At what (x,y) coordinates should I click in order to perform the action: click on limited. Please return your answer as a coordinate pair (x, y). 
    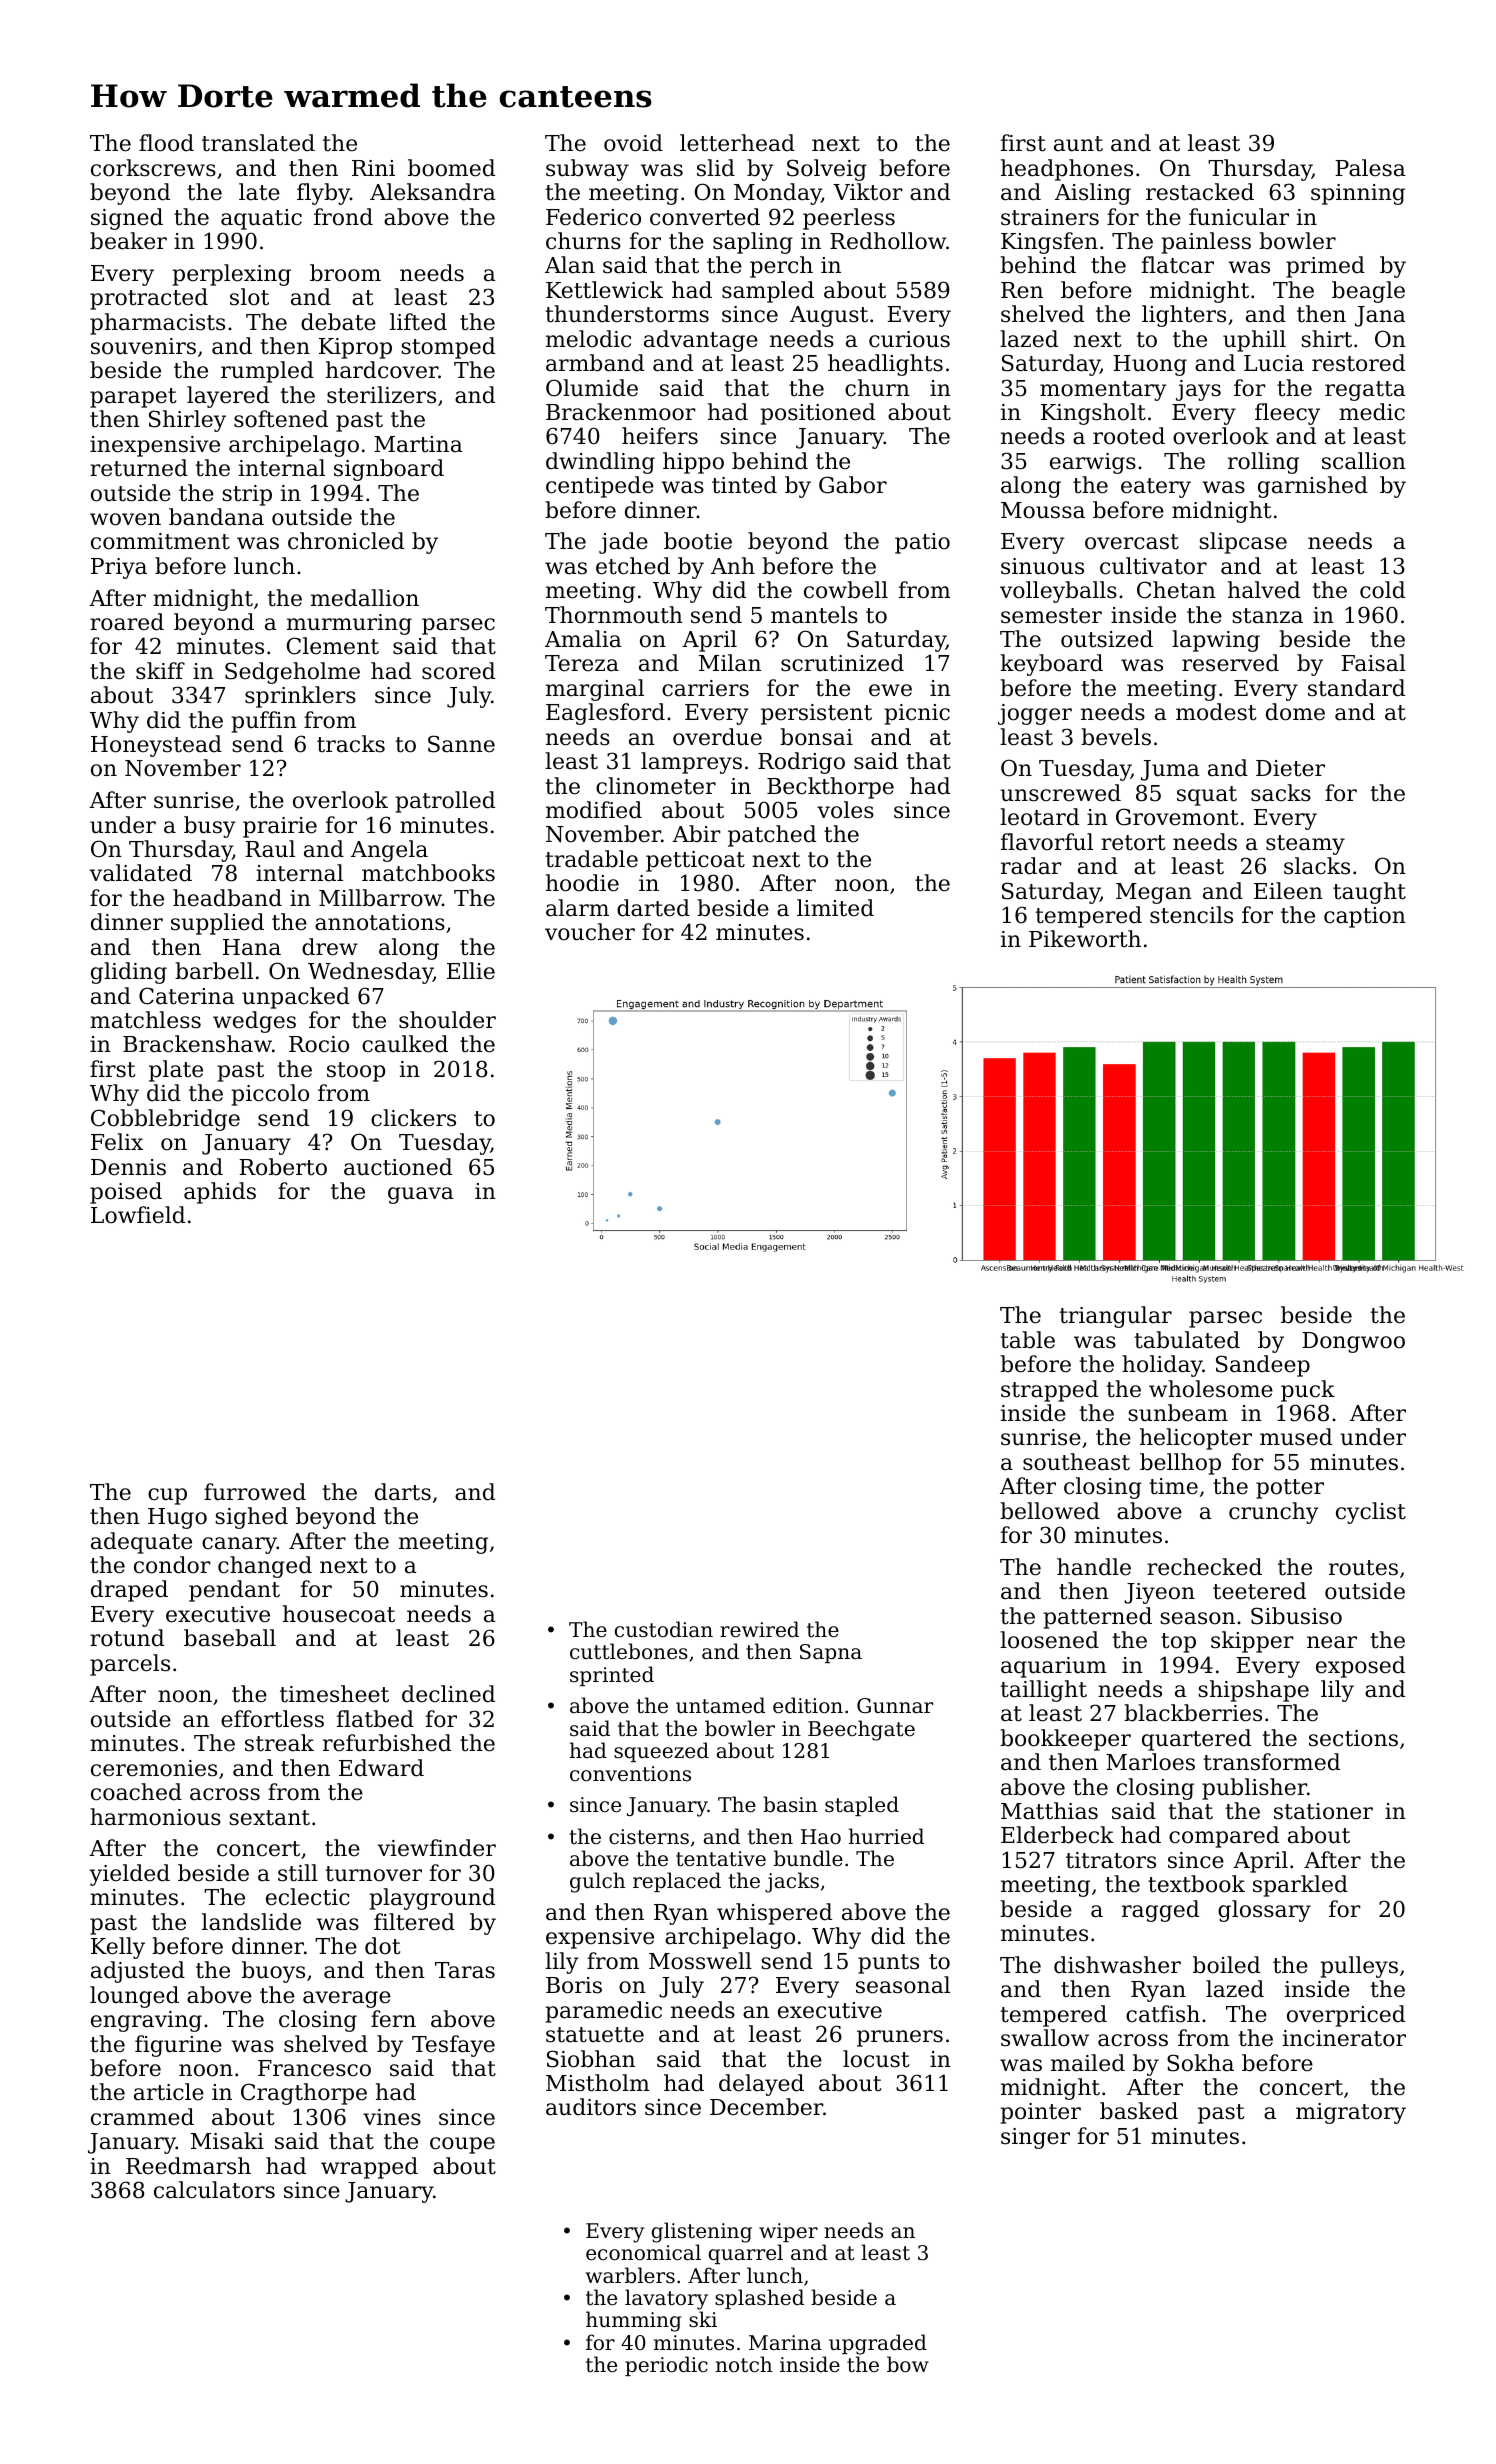
    Looking at the image, I should click on (835, 908).
